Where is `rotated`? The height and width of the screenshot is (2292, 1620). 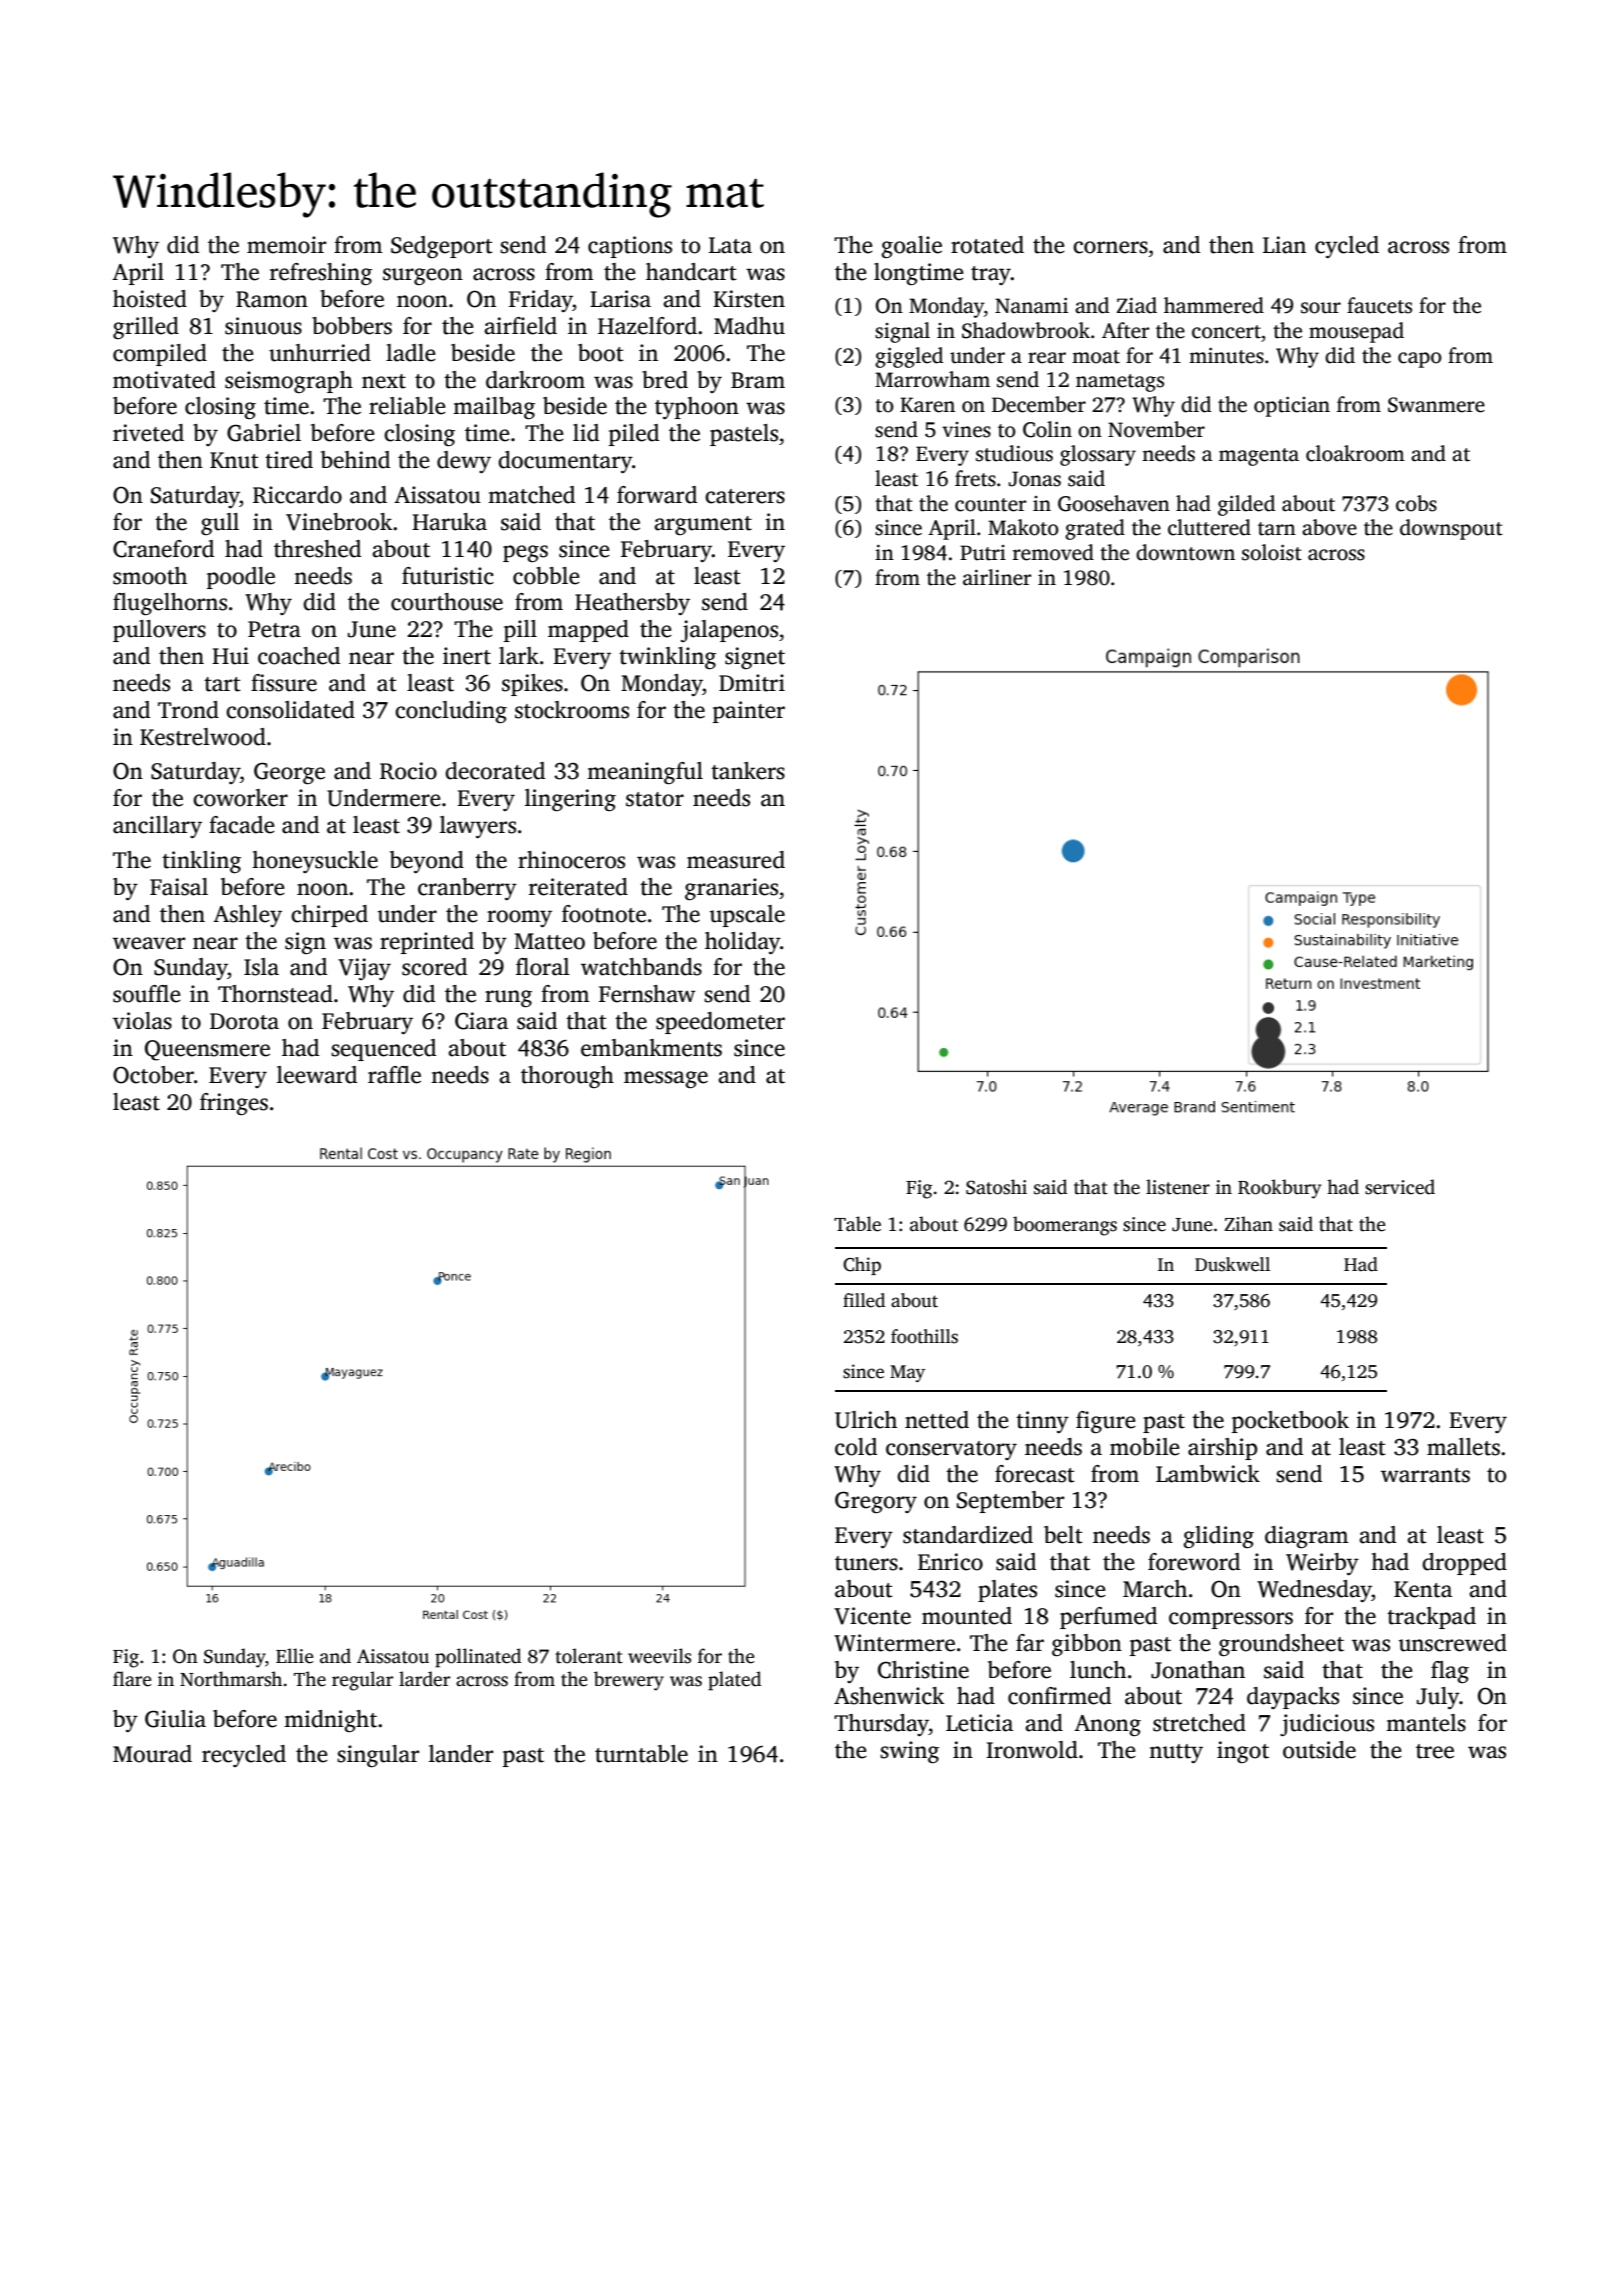
rotated is located at coordinates (987, 245).
